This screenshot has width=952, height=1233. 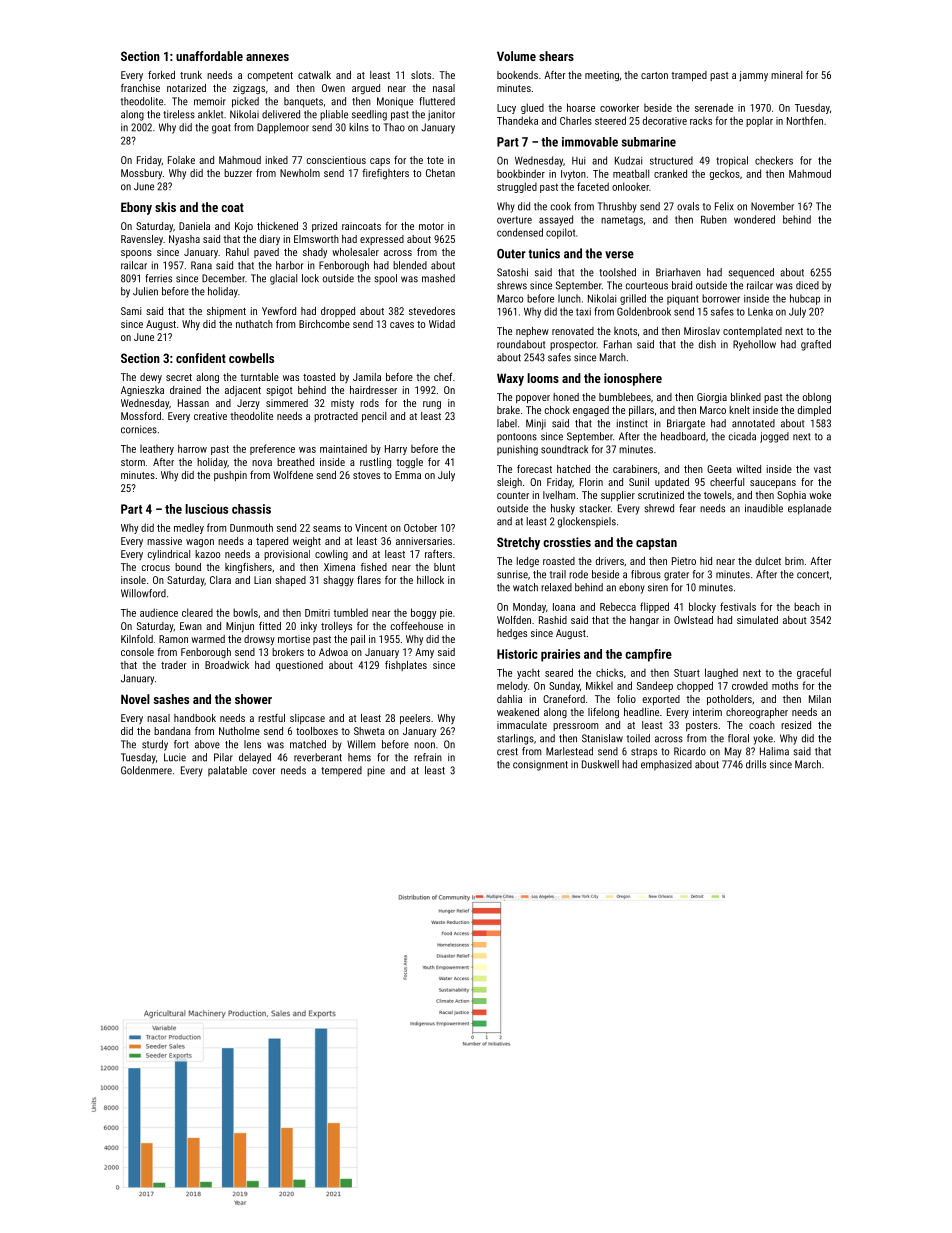 I want to click on shears, so click(x=556, y=56).
